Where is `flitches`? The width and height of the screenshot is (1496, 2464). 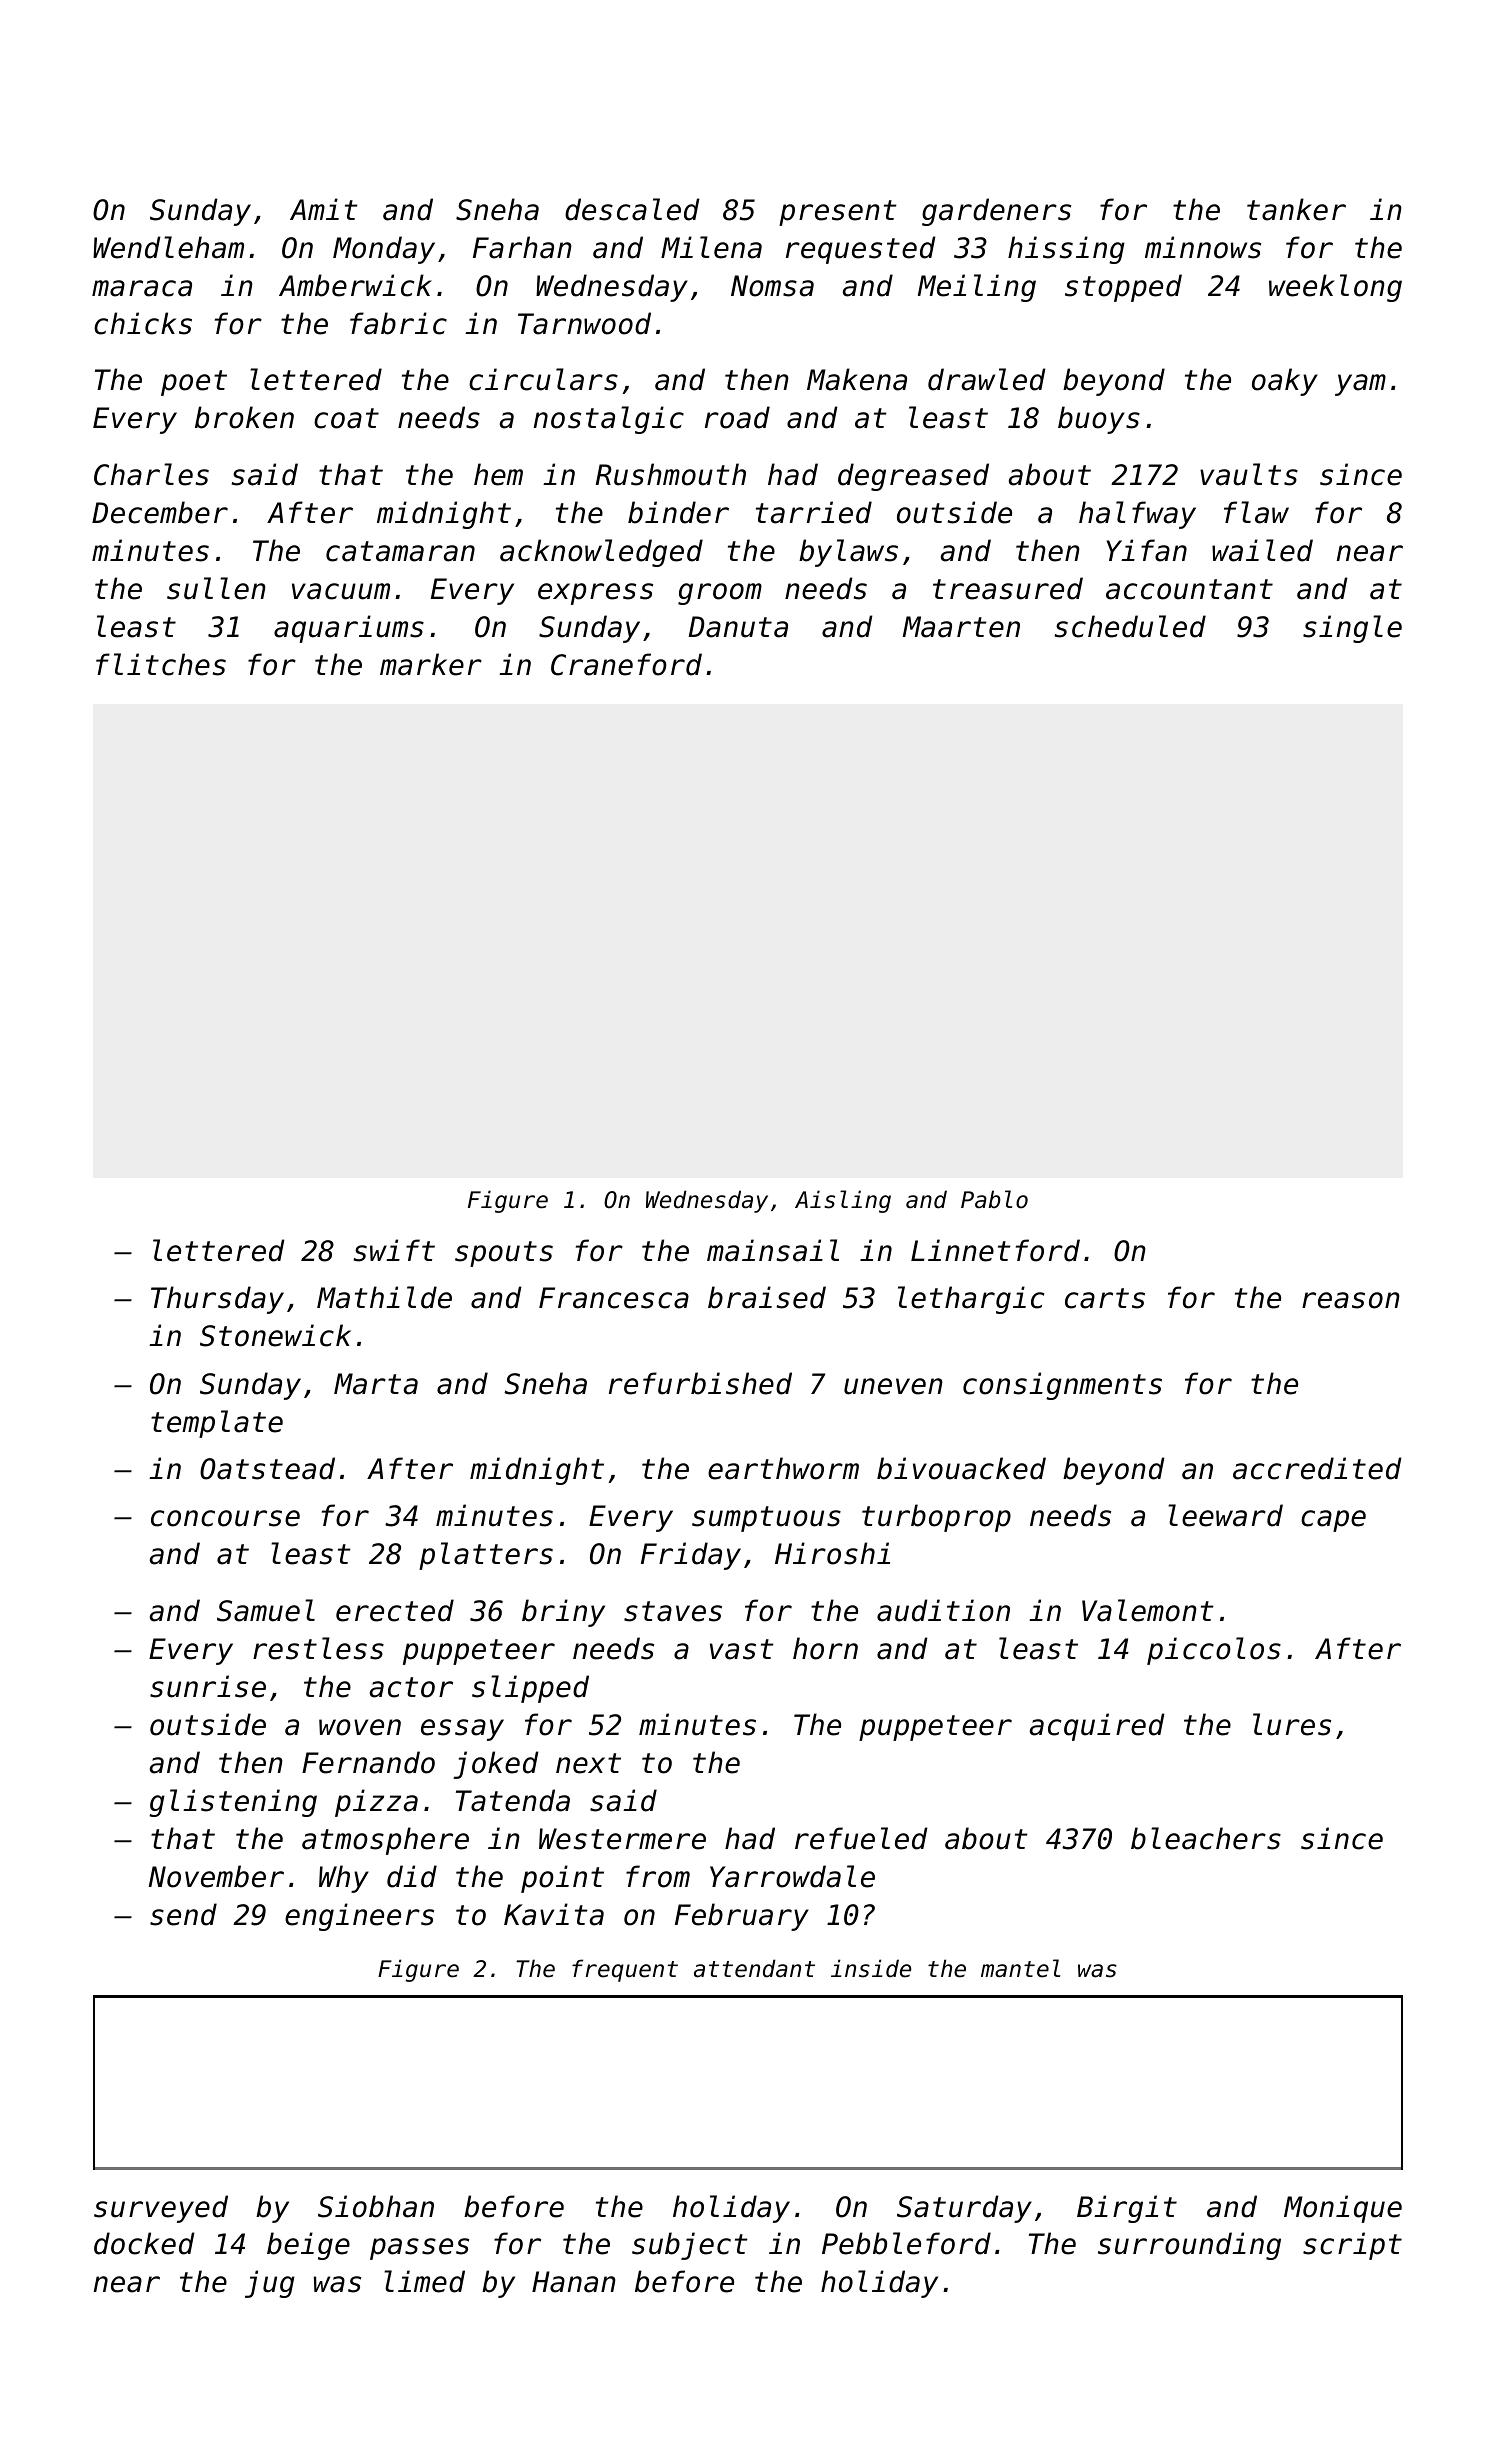
flitches is located at coordinates (161, 664).
